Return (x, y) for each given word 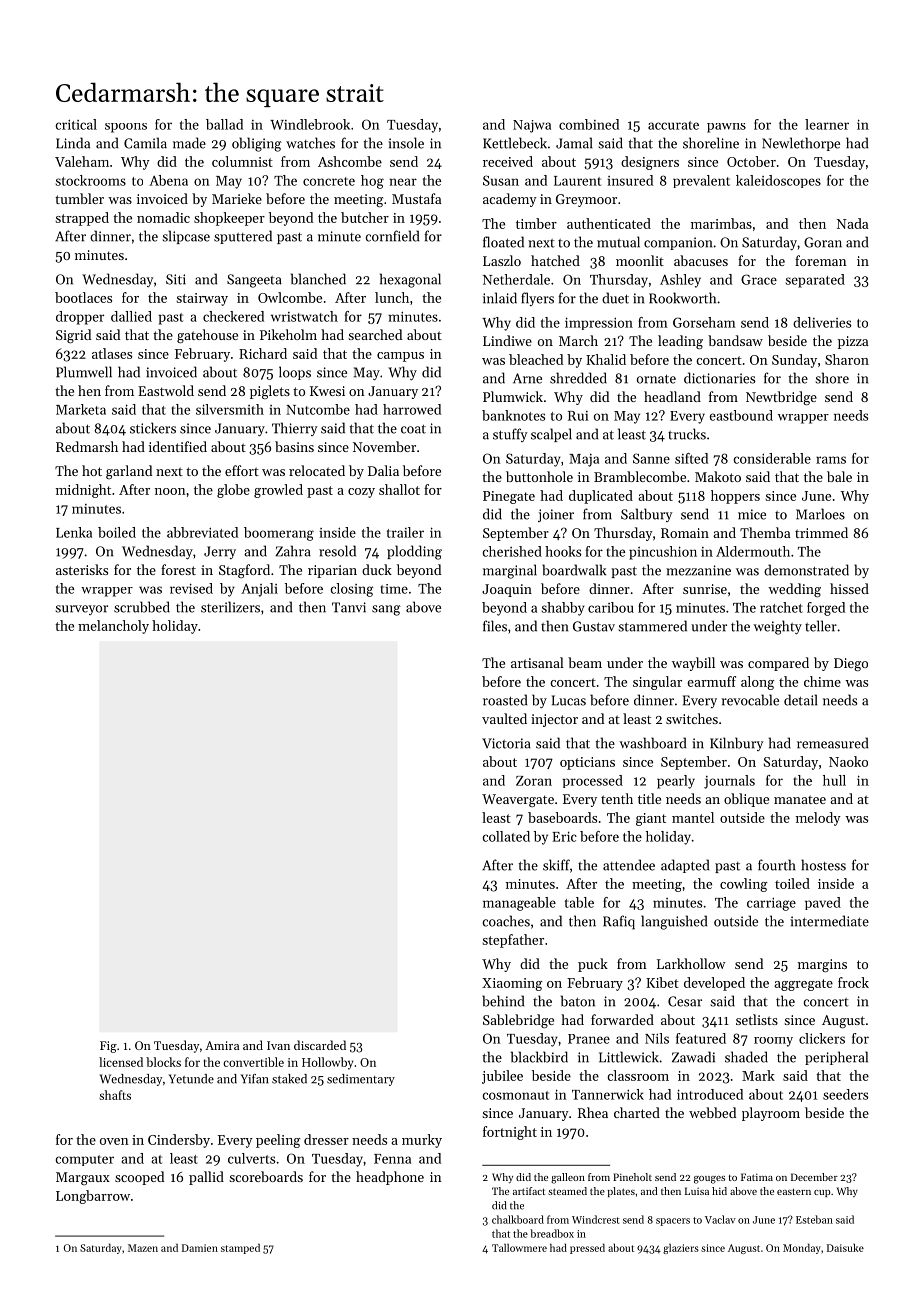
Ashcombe (350, 161)
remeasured (832, 743)
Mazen (143, 1248)
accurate (673, 125)
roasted (505, 700)
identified (178, 446)
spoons (126, 128)
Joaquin (507, 590)
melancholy (113, 627)
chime (822, 681)
